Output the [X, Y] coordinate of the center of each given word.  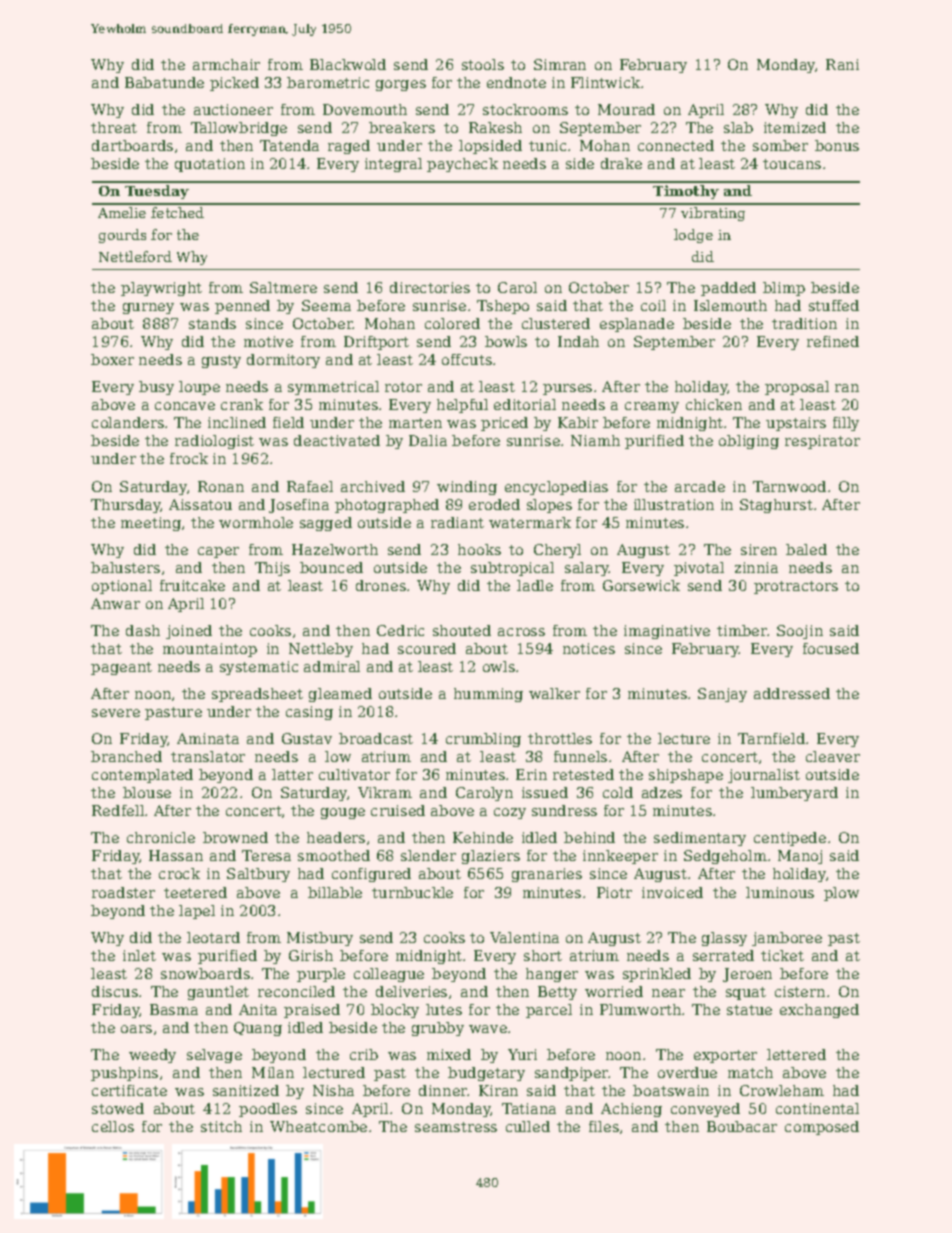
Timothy [686, 192]
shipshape [686, 776]
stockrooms [525, 109]
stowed [118, 1108]
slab [738, 127]
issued [545, 792]
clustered [556, 323]
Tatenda [289, 145]
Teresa [266, 855]
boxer [112, 359]
